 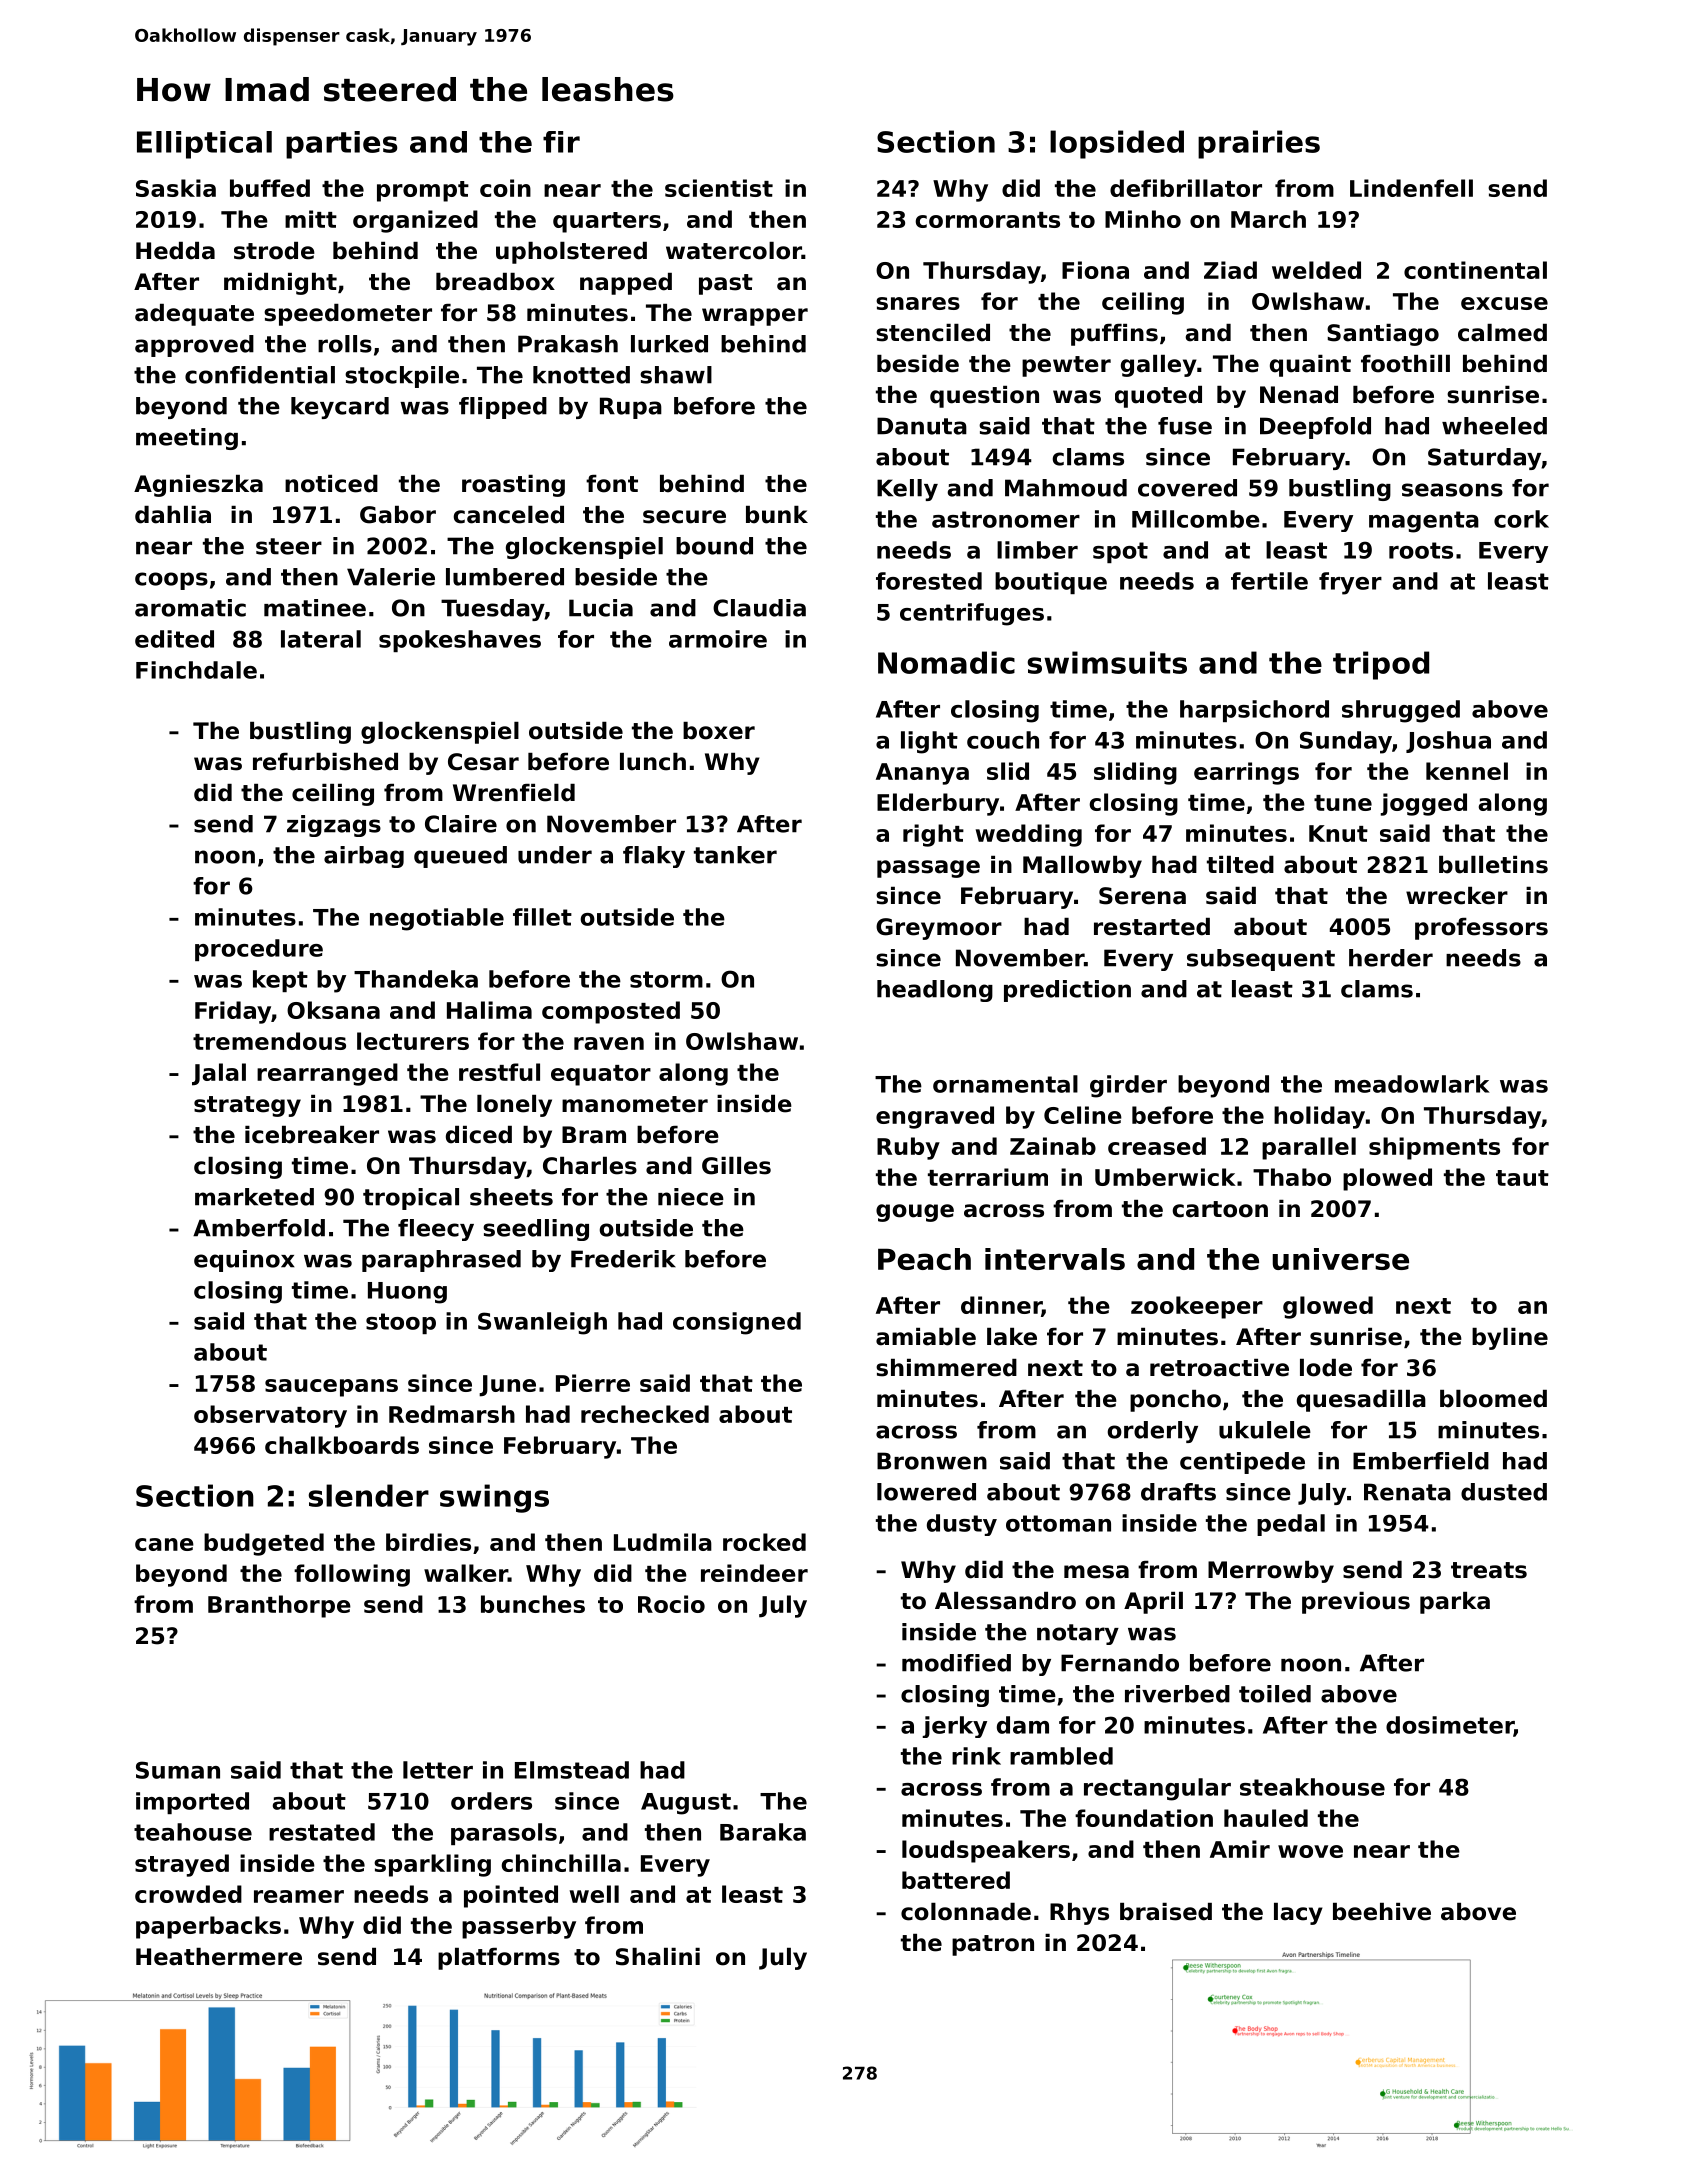 What do you see at coordinates (763, 1832) in the screenshot?
I see `Baraka` at bounding box center [763, 1832].
